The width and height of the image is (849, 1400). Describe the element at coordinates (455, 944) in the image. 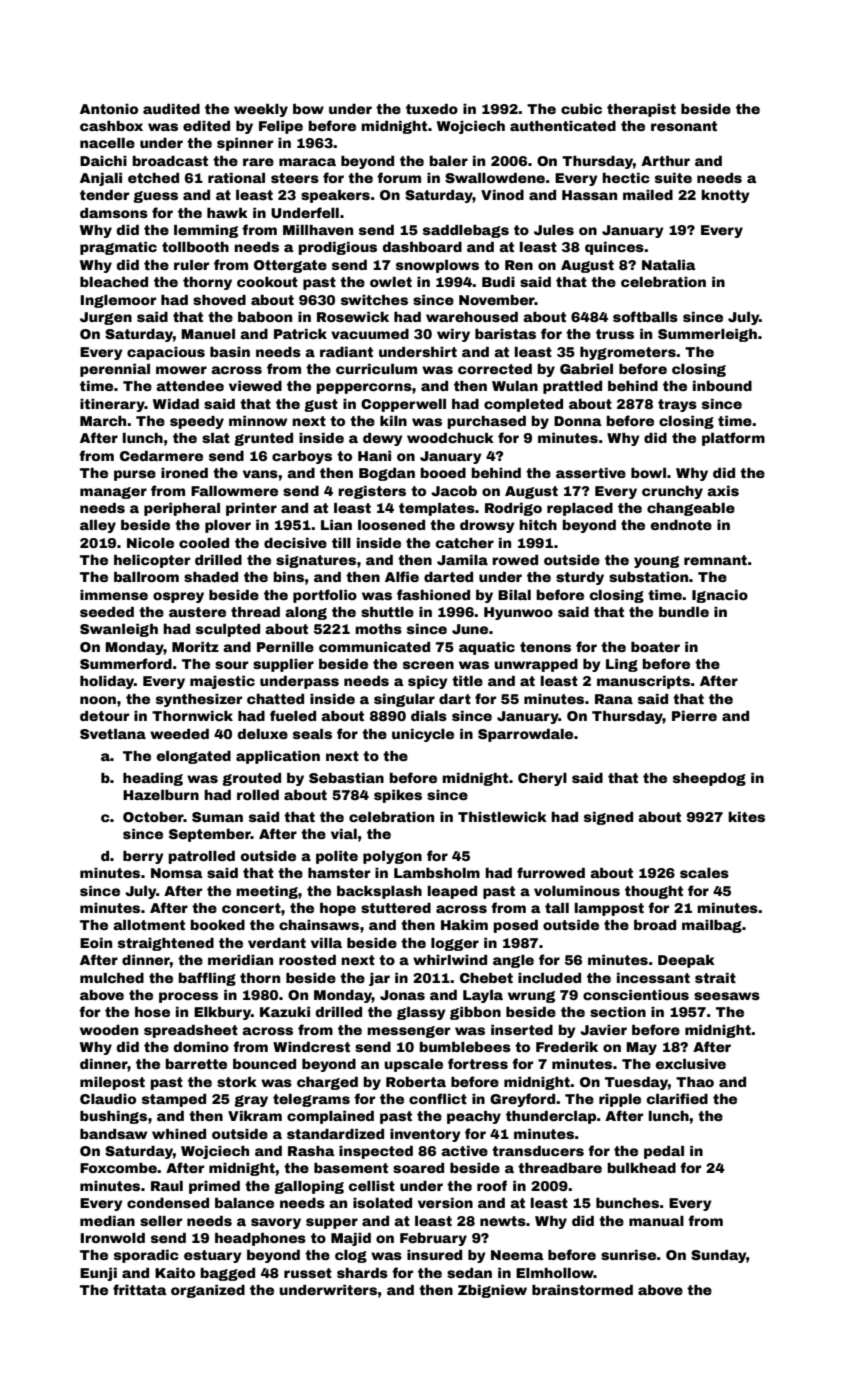

I see `logger` at that location.
